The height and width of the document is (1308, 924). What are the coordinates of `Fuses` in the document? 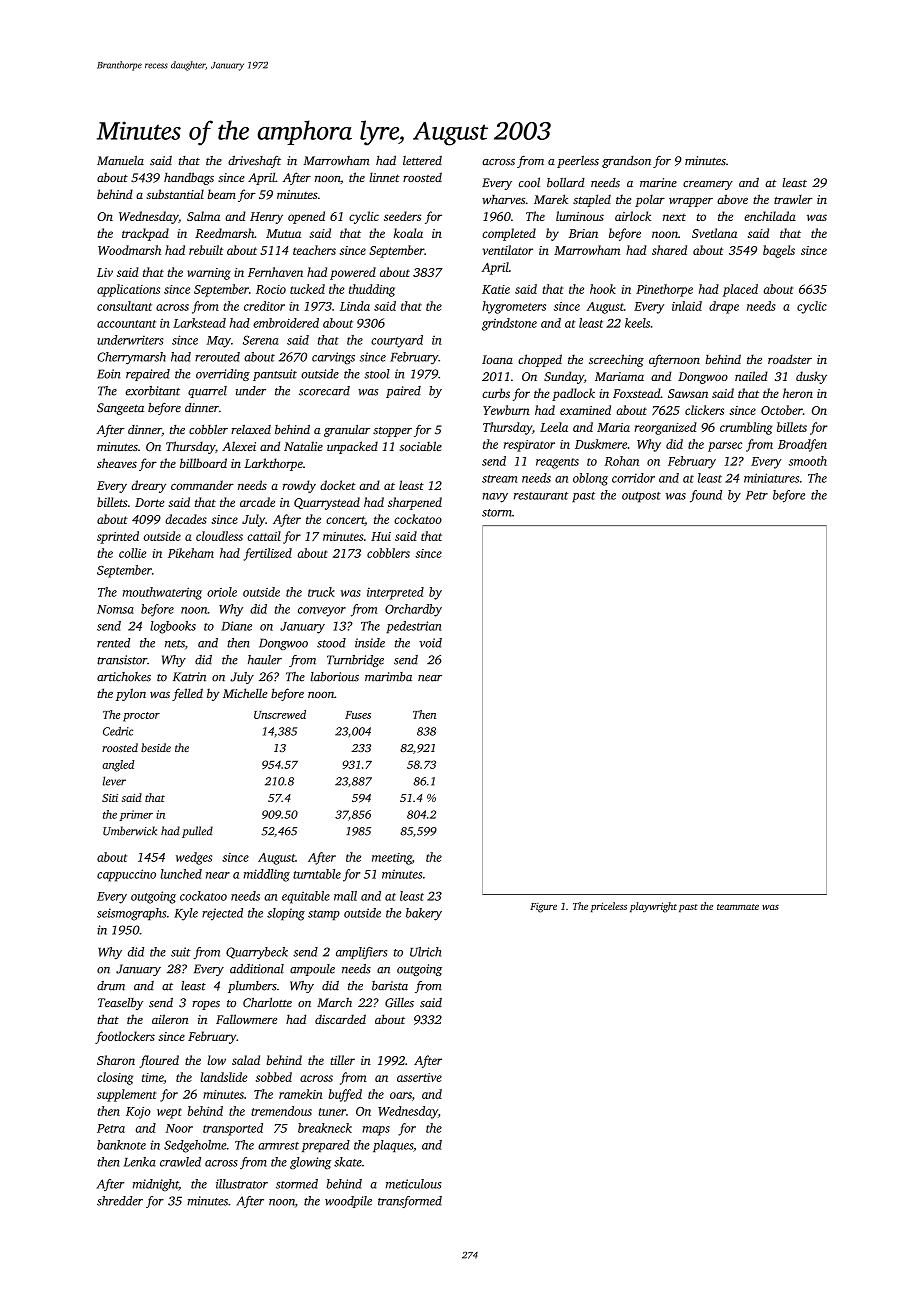 It's located at (358, 715).
